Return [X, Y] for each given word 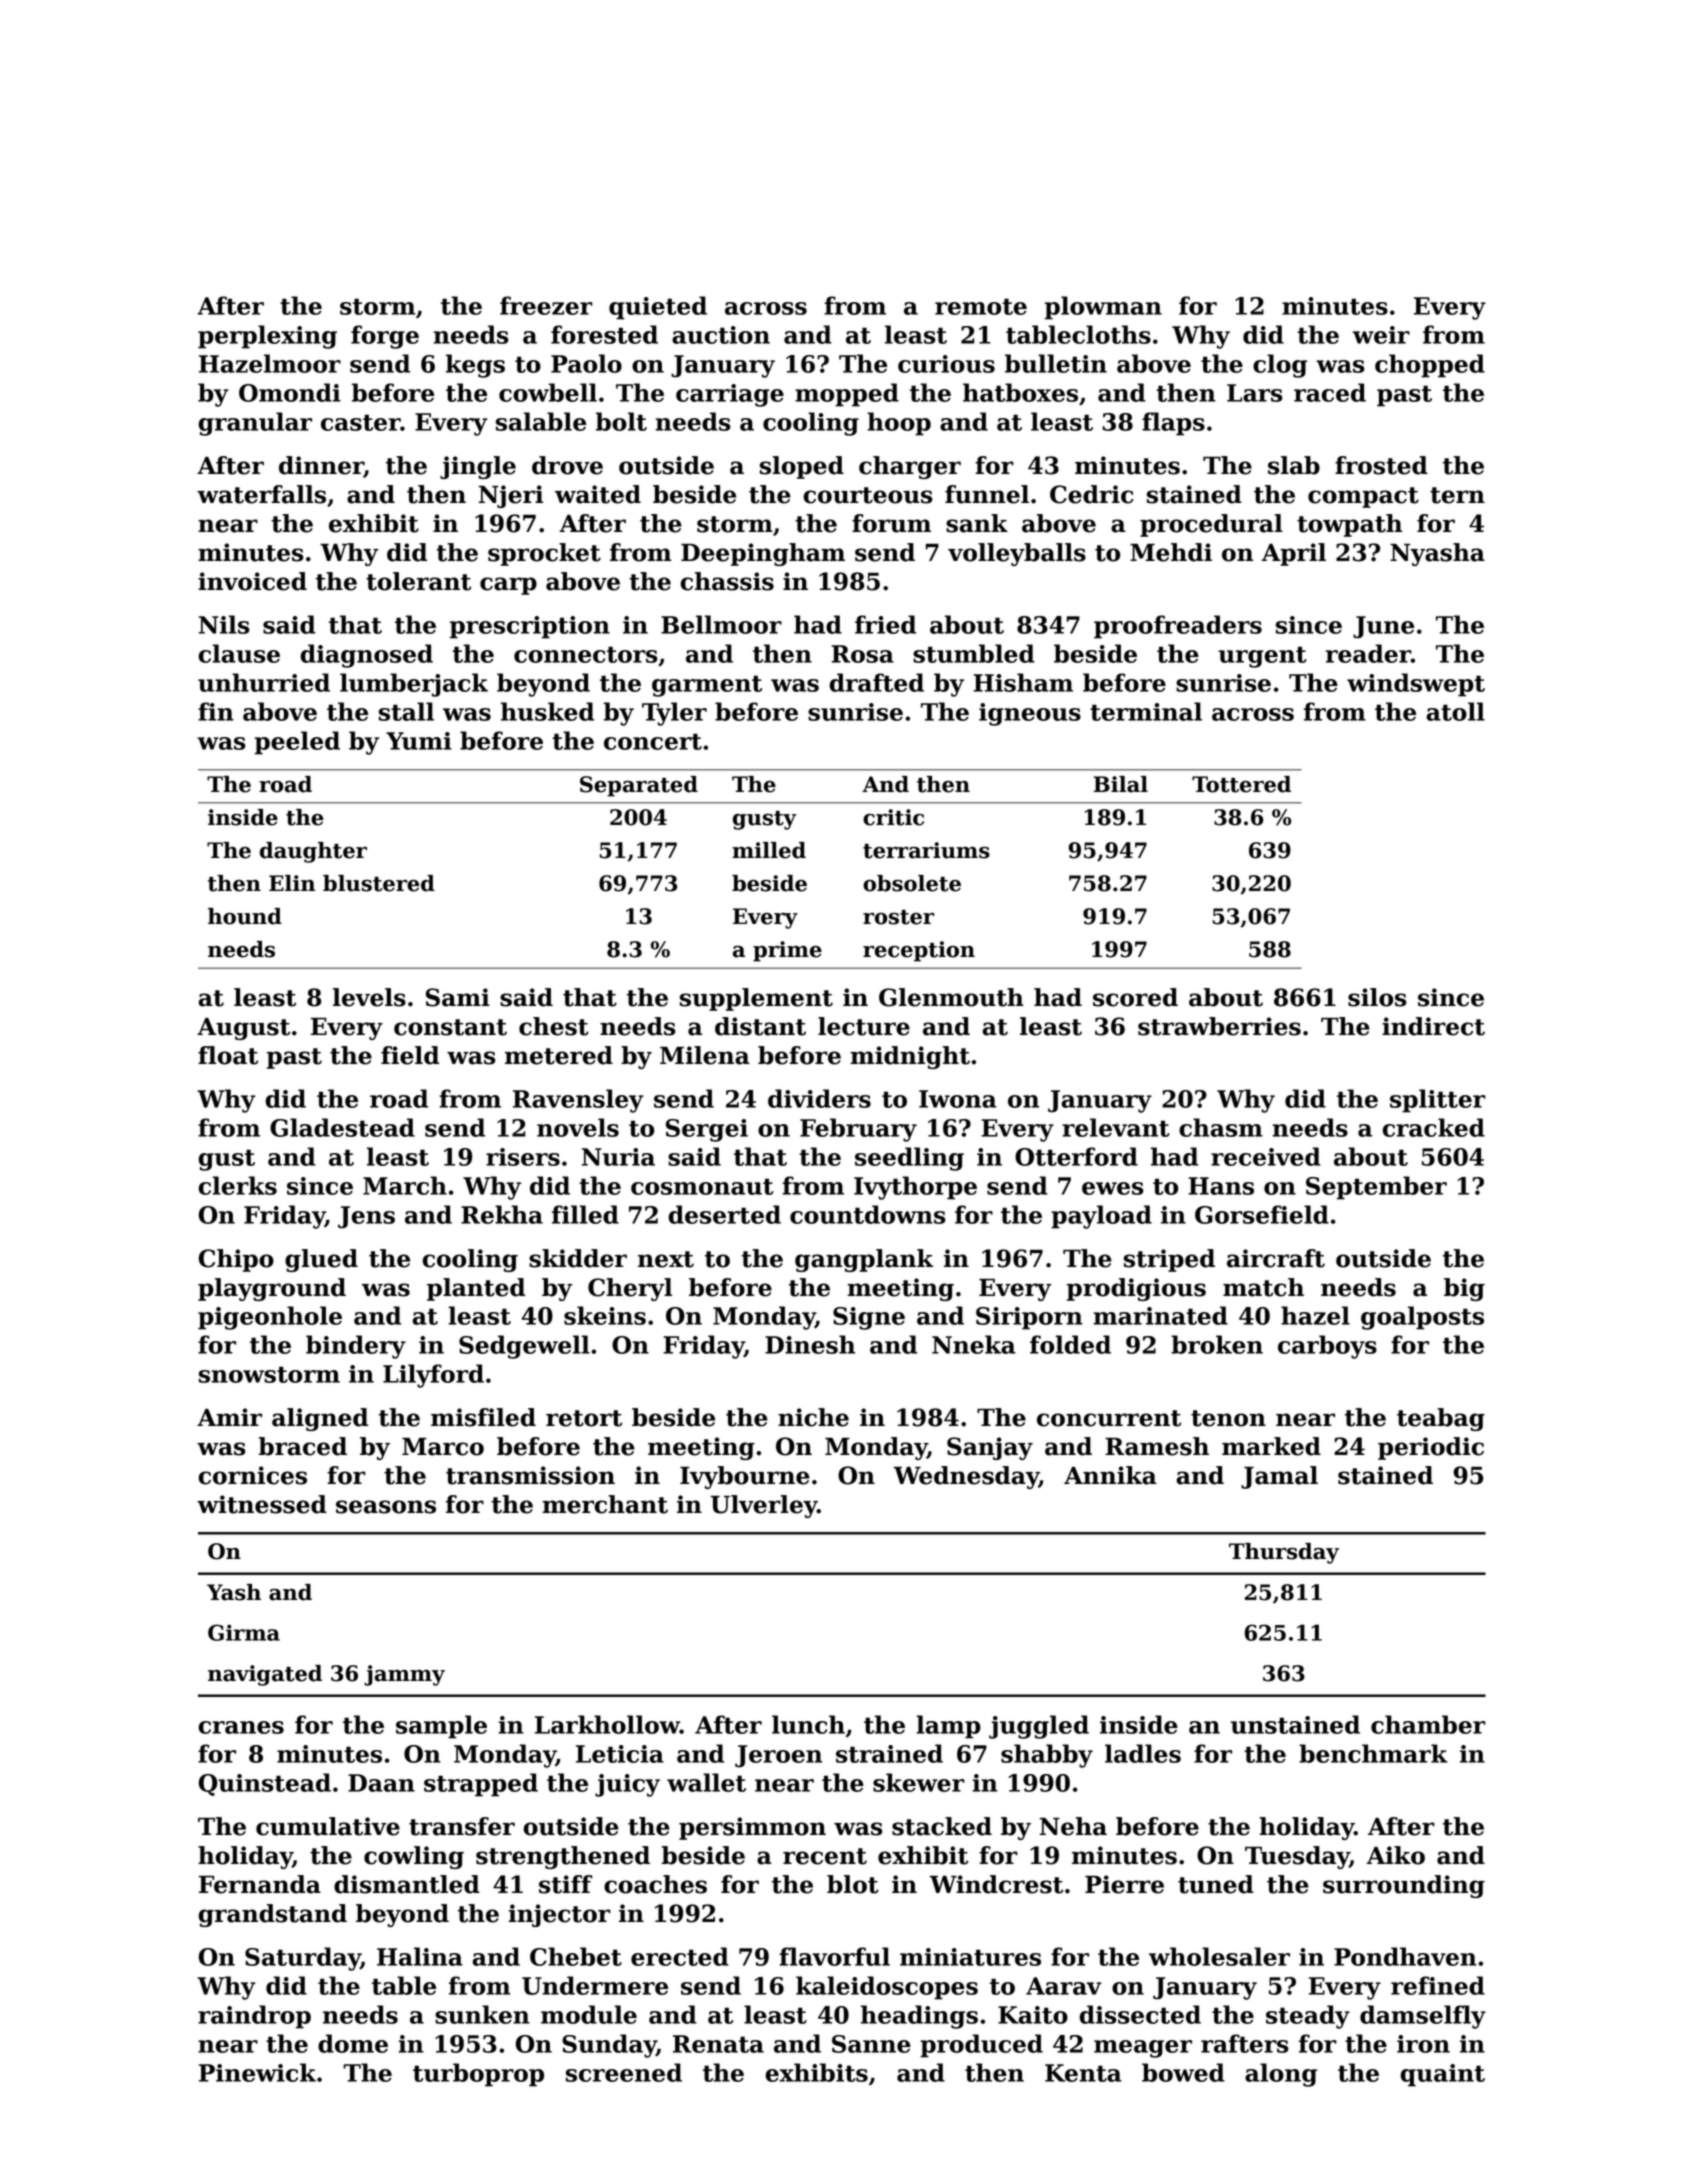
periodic [1431, 1448]
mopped [847, 395]
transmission [530, 1475]
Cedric [1091, 494]
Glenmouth [951, 997]
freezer [546, 305]
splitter [1438, 1101]
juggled [1039, 1727]
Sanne [871, 2044]
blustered [379, 883]
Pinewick [257, 2072]
